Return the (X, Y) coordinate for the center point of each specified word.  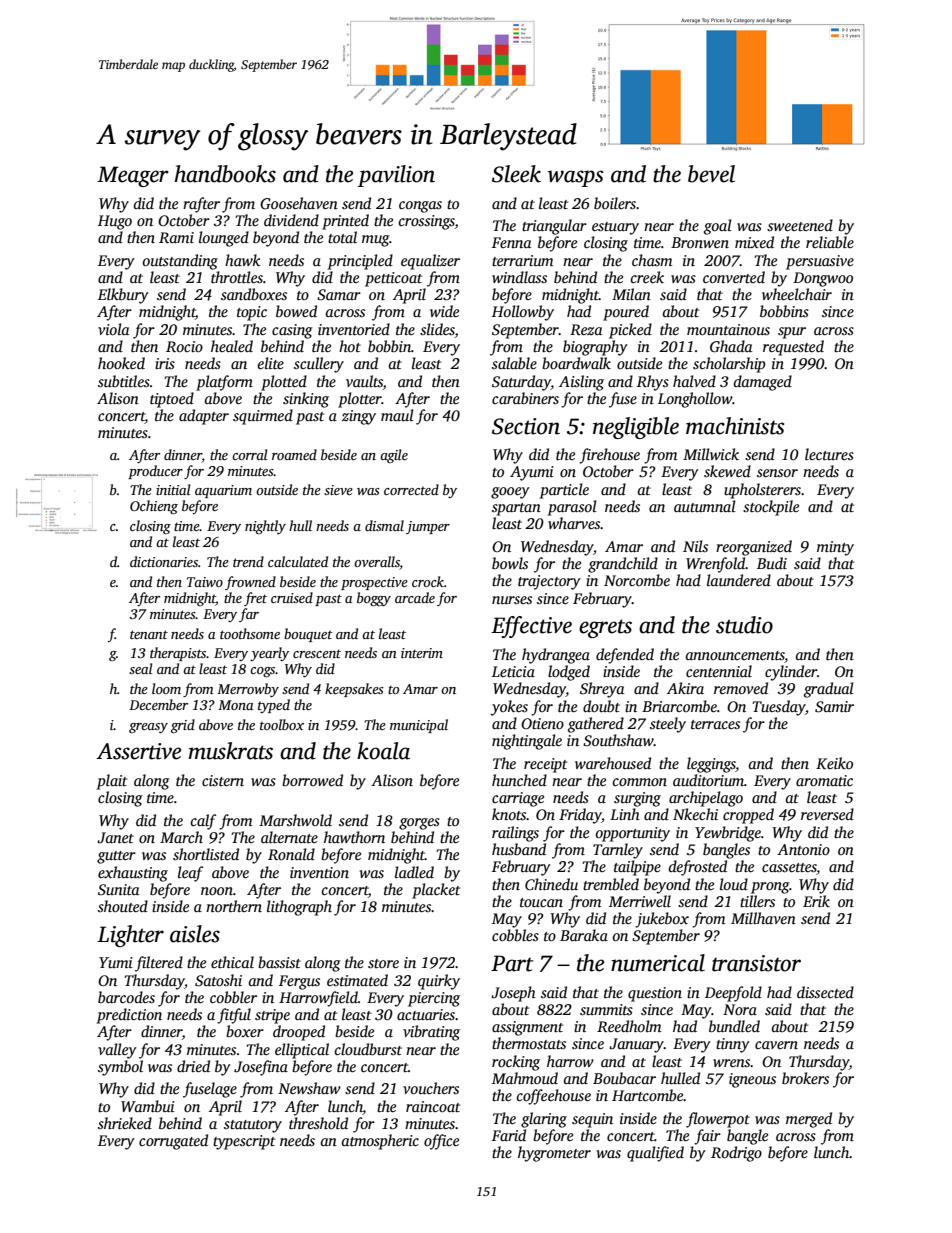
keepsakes (354, 690)
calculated (298, 561)
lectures (829, 454)
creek (647, 277)
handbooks (225, 174)
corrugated (173, 1142)
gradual (829, 690)
